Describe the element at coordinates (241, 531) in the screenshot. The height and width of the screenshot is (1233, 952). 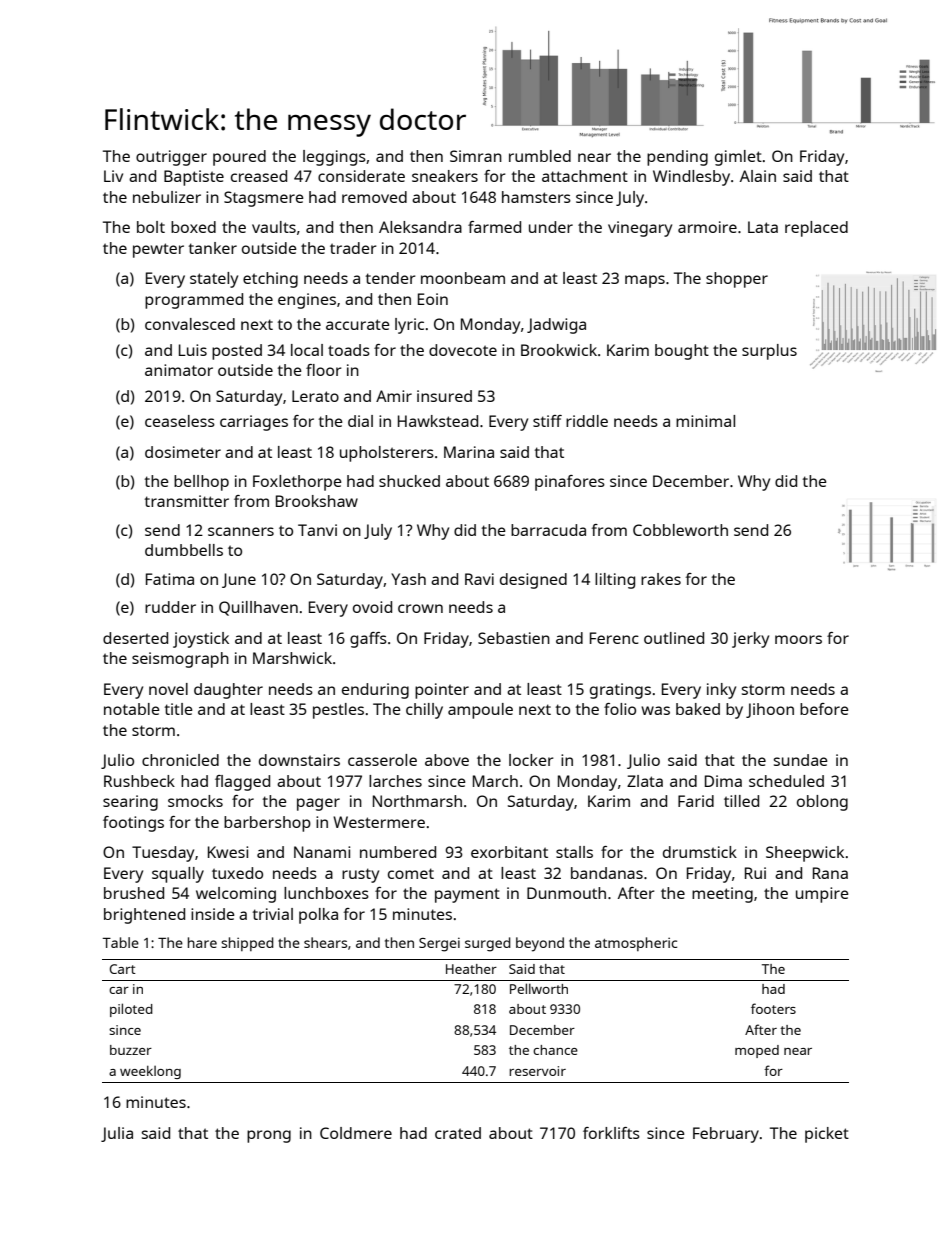
I see `scanners` at that location.
